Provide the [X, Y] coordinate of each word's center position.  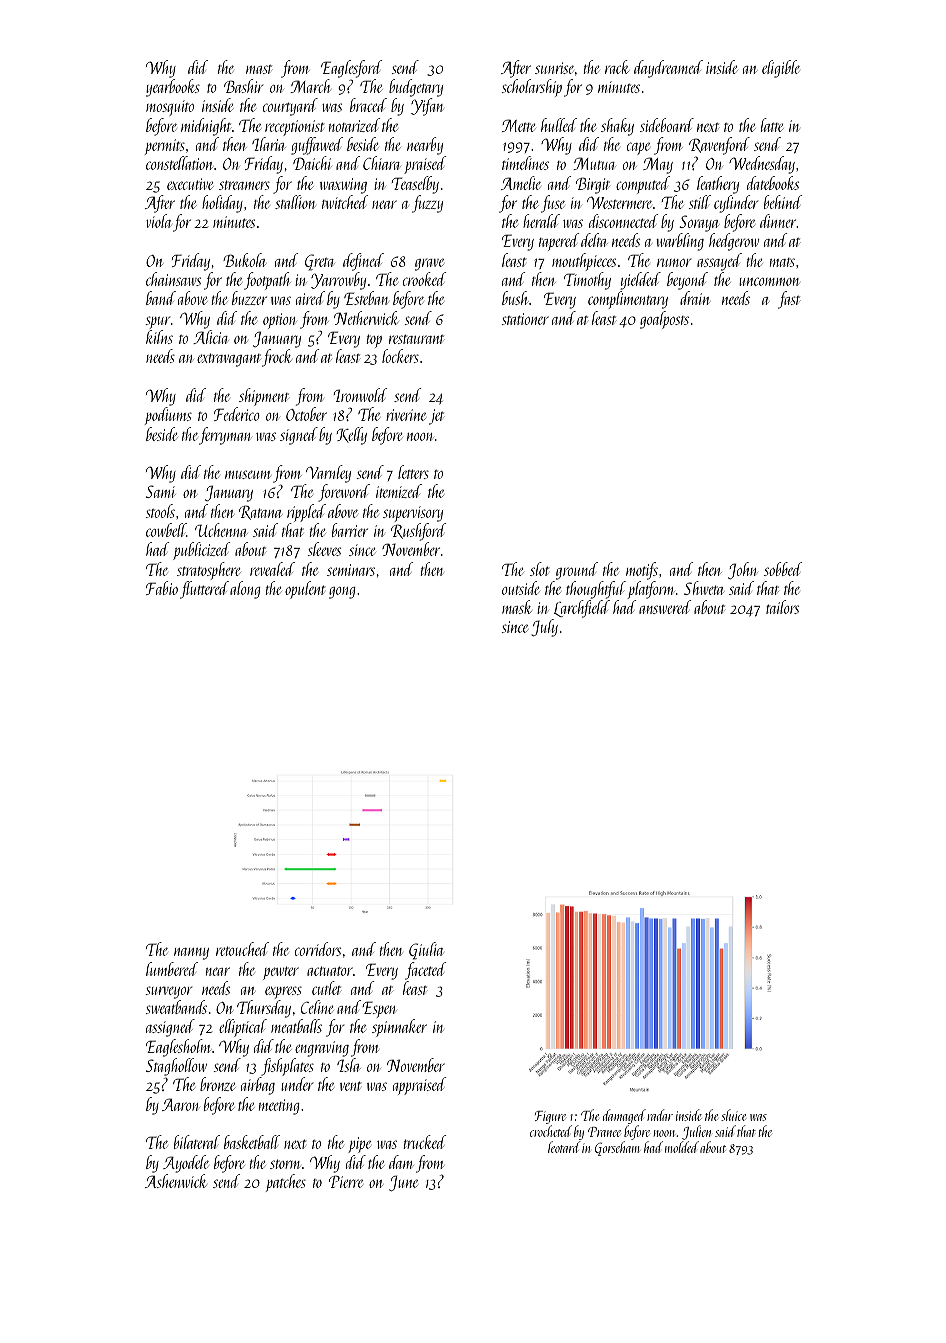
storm [285, 1164]
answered [665, 607]
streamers [244, 185]
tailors [782, 607]
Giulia [426, 951]
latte [772, 125]
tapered [559, 242]
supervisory [413, 514]
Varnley [328, 474]
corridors [318, 949]
